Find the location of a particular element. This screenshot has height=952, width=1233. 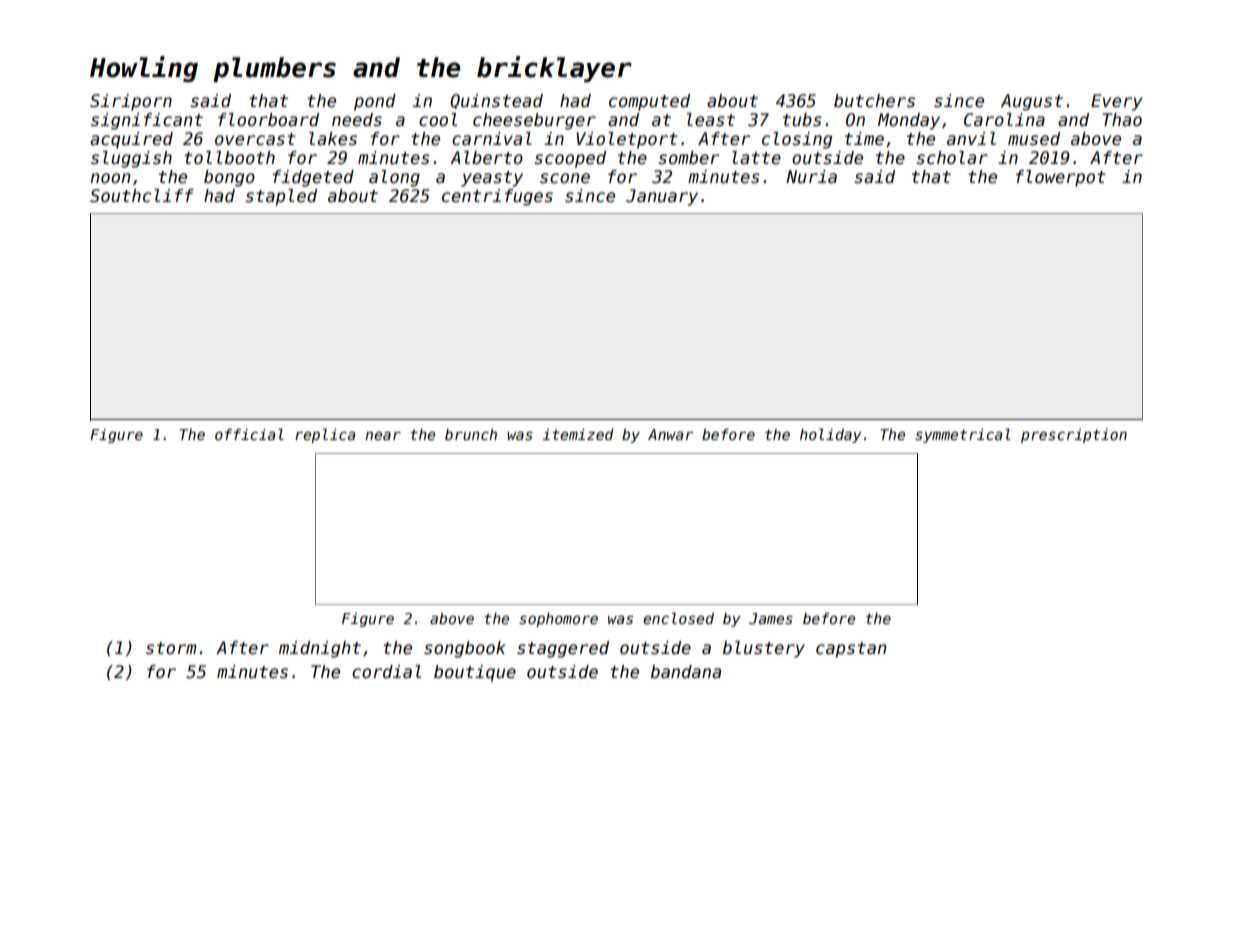

midnight is located at coordinates (320, 649).
